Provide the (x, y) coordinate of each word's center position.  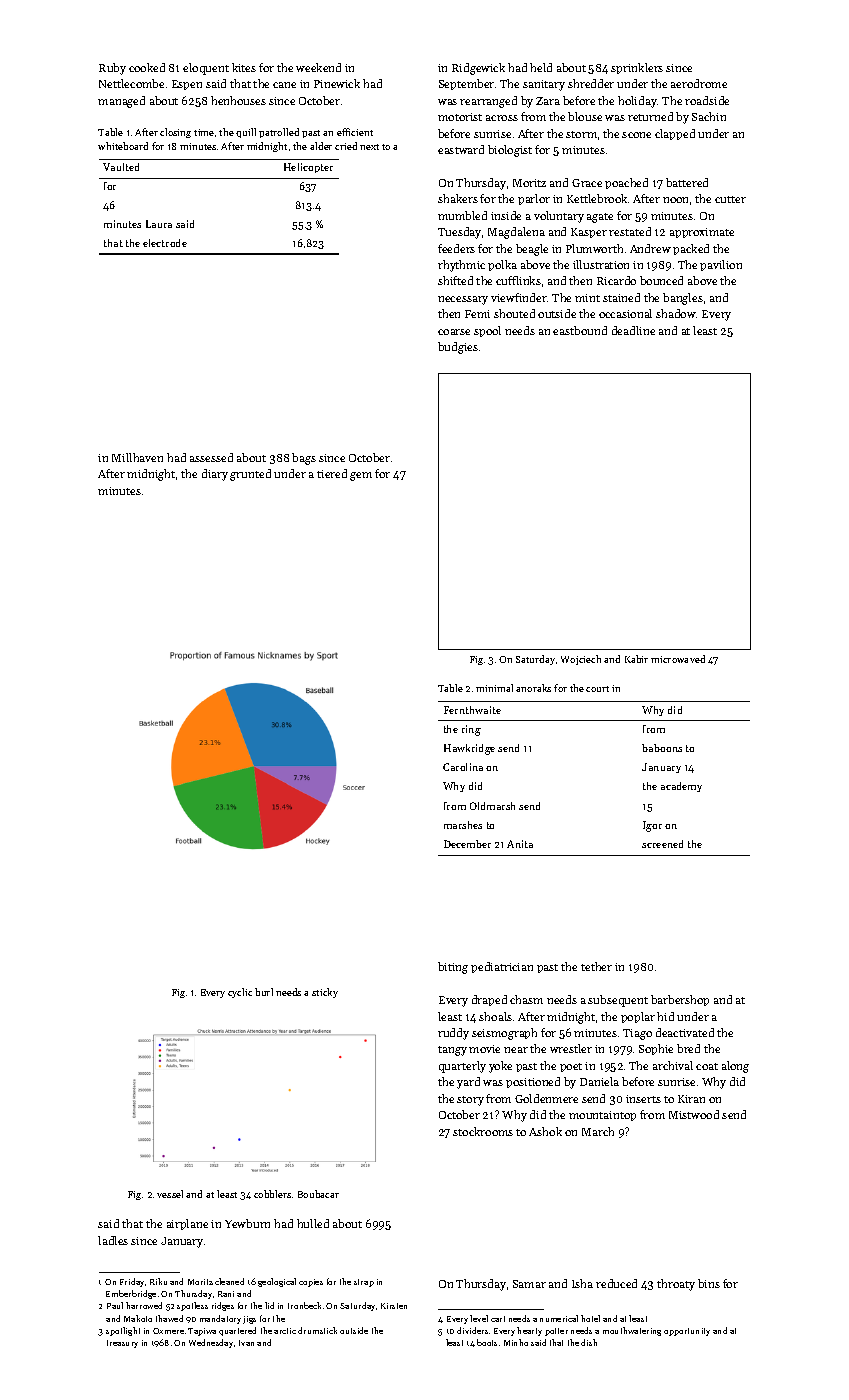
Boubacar (318, 1194)
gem (361, 476)
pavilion (721, 265)
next (369, 147)
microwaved (678, 659)
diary (215, 475)
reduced (616, 1283)
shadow (676, 313)
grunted (250, 475)
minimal (494, 688)
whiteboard (123, 146)
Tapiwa (202, 1332)
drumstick (317, 1330)
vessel (170, 1194)
